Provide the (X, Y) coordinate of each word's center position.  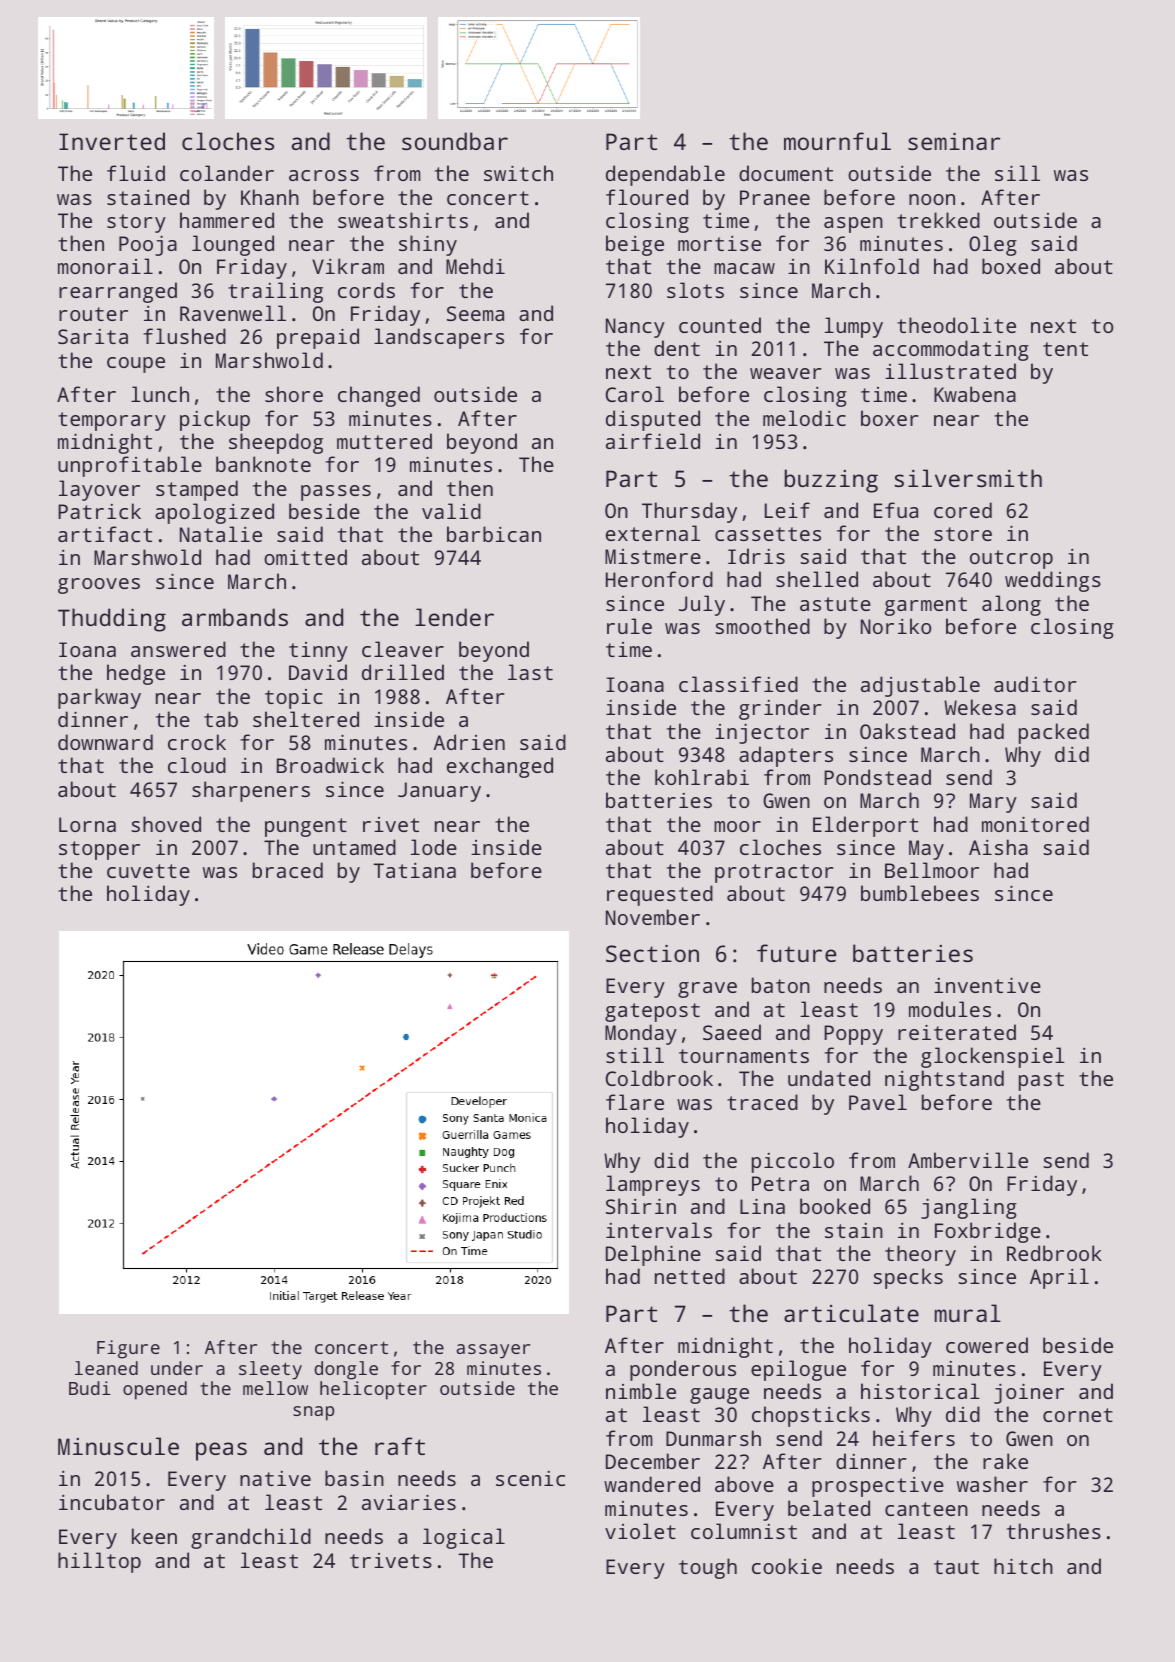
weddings (1053, 581)
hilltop (99, 1562)
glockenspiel (993, 1057)
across (324, 175)
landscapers (439, 338)
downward (105, 742)
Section (652, 953)
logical (464, 1538)
